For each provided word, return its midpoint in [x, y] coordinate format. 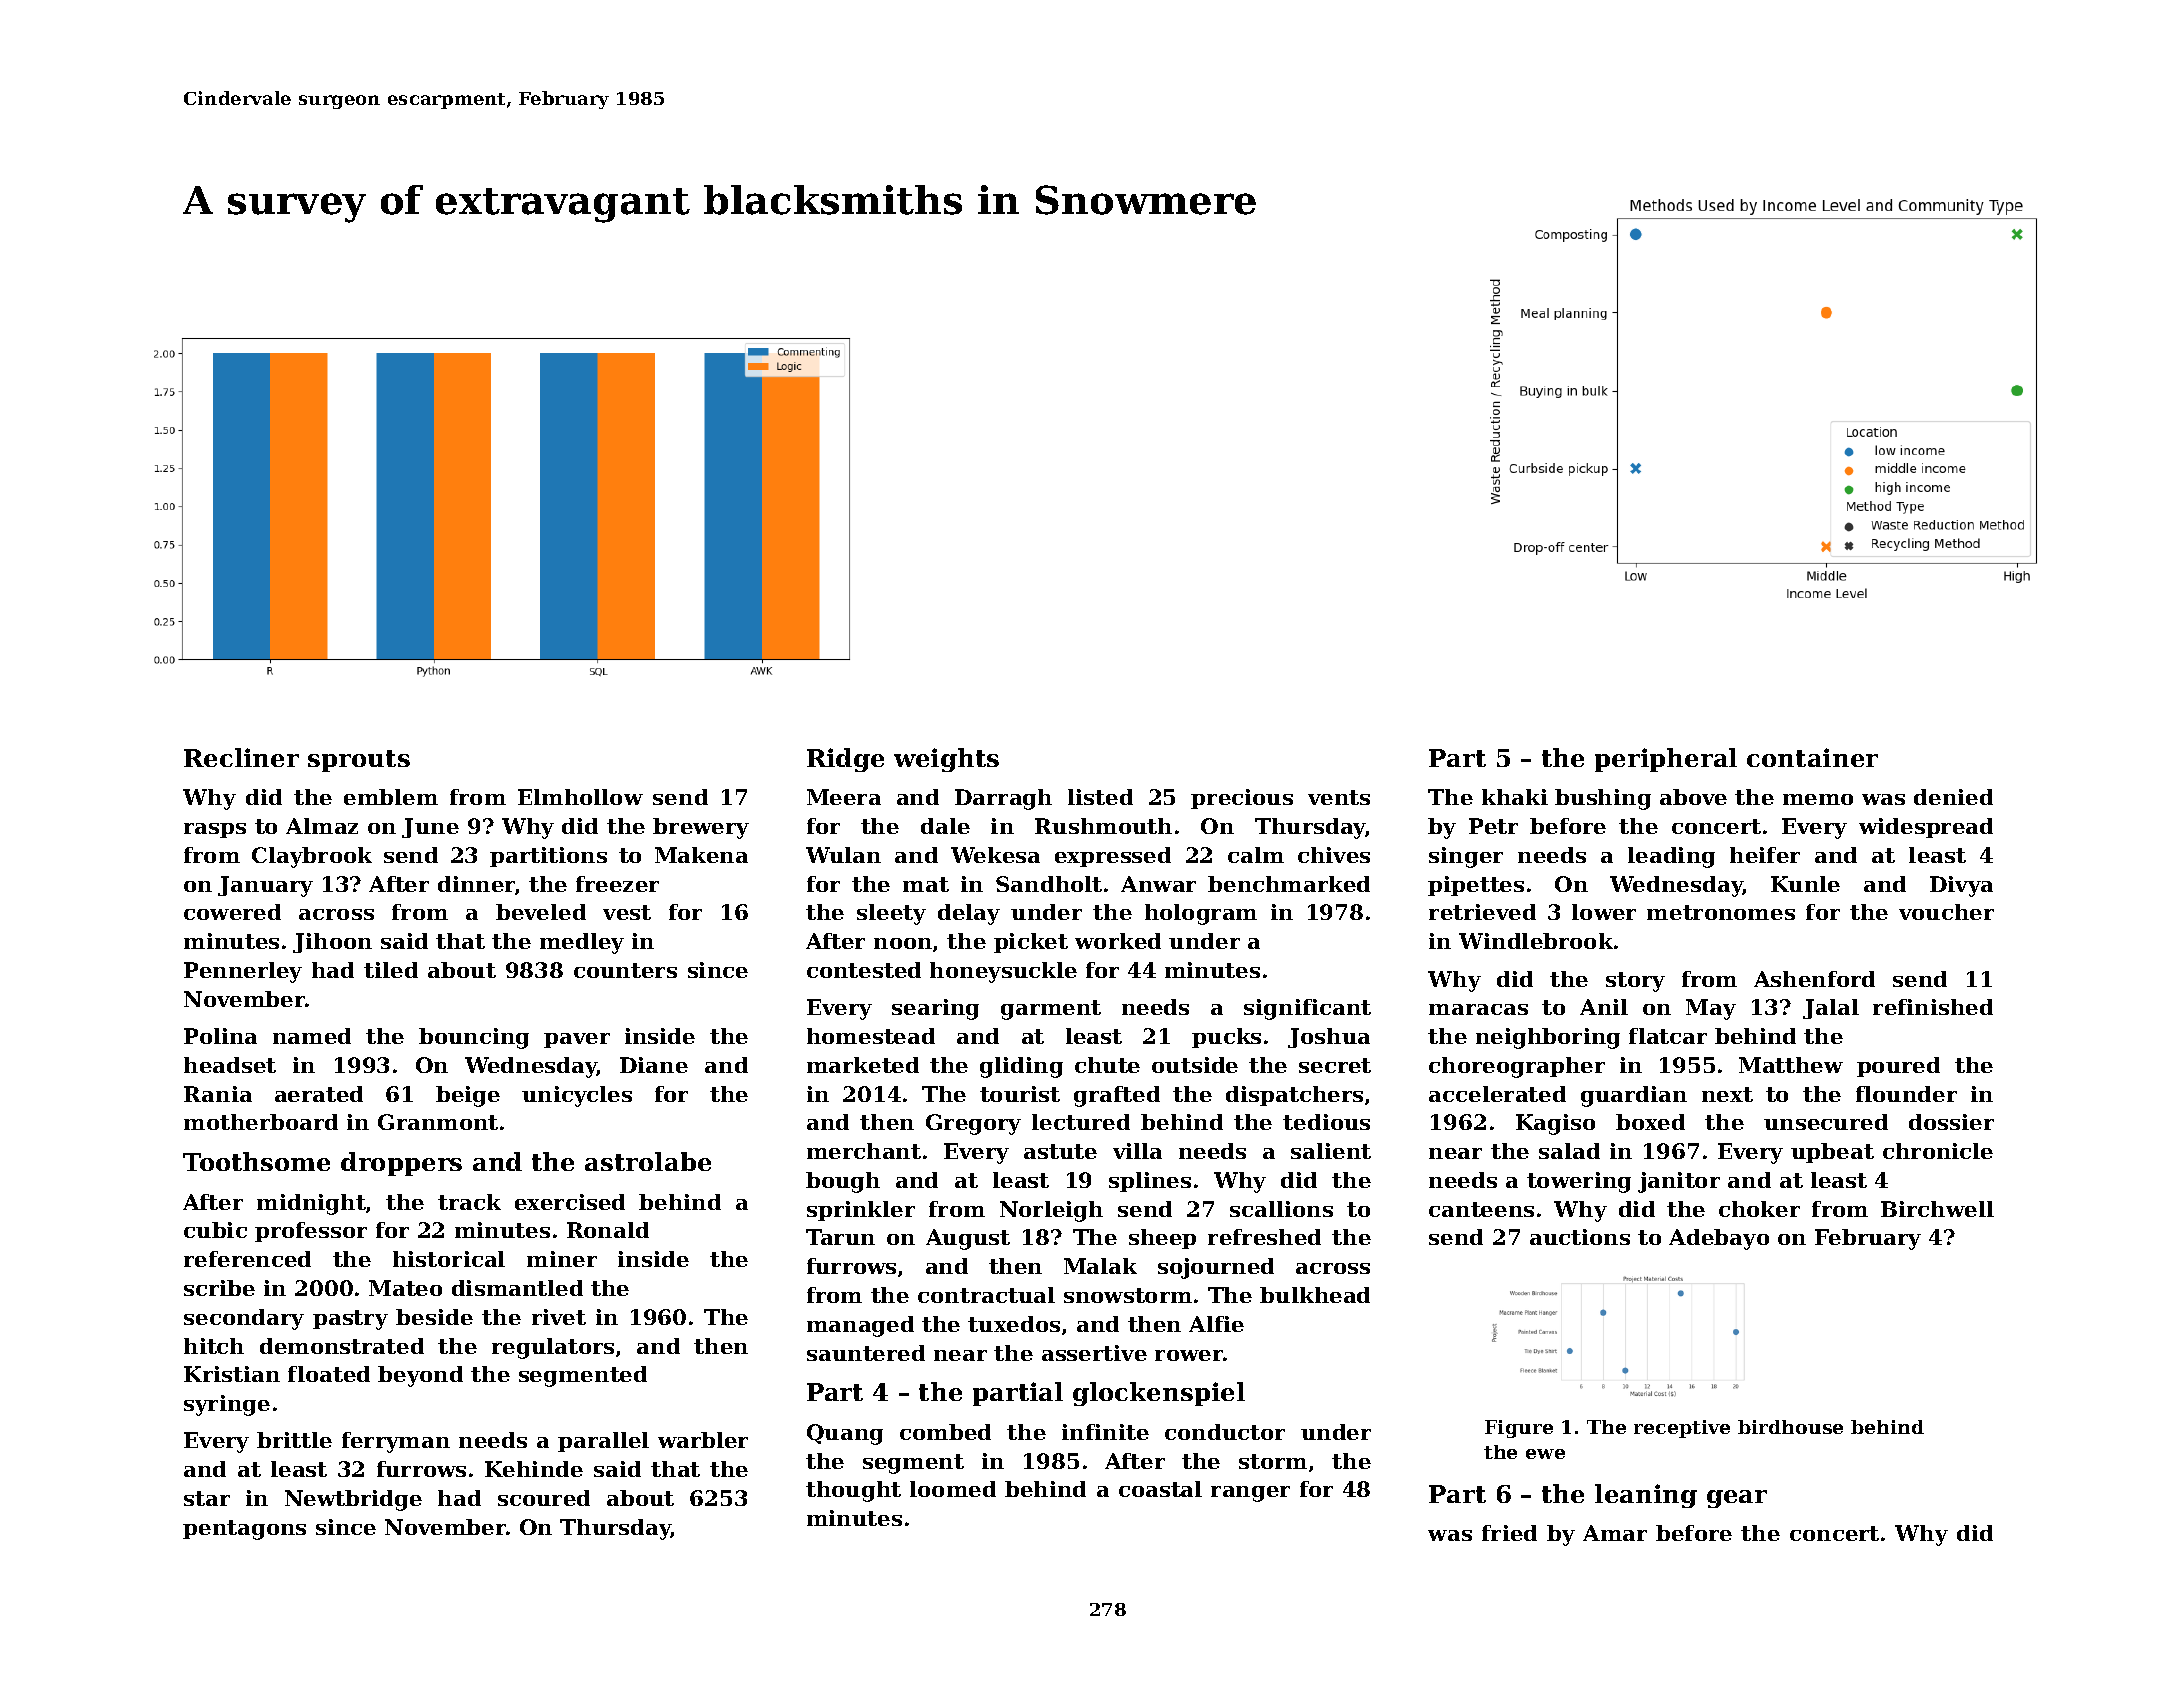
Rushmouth [1103, 826]
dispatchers [1294, 1096]
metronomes [1721, 912]
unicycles [577, 1096]
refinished [1933, 1007]
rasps [215, 830]
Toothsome [256, 1161]
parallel [603, 1442]
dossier [1951, 1122]
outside [1195, 1065]
